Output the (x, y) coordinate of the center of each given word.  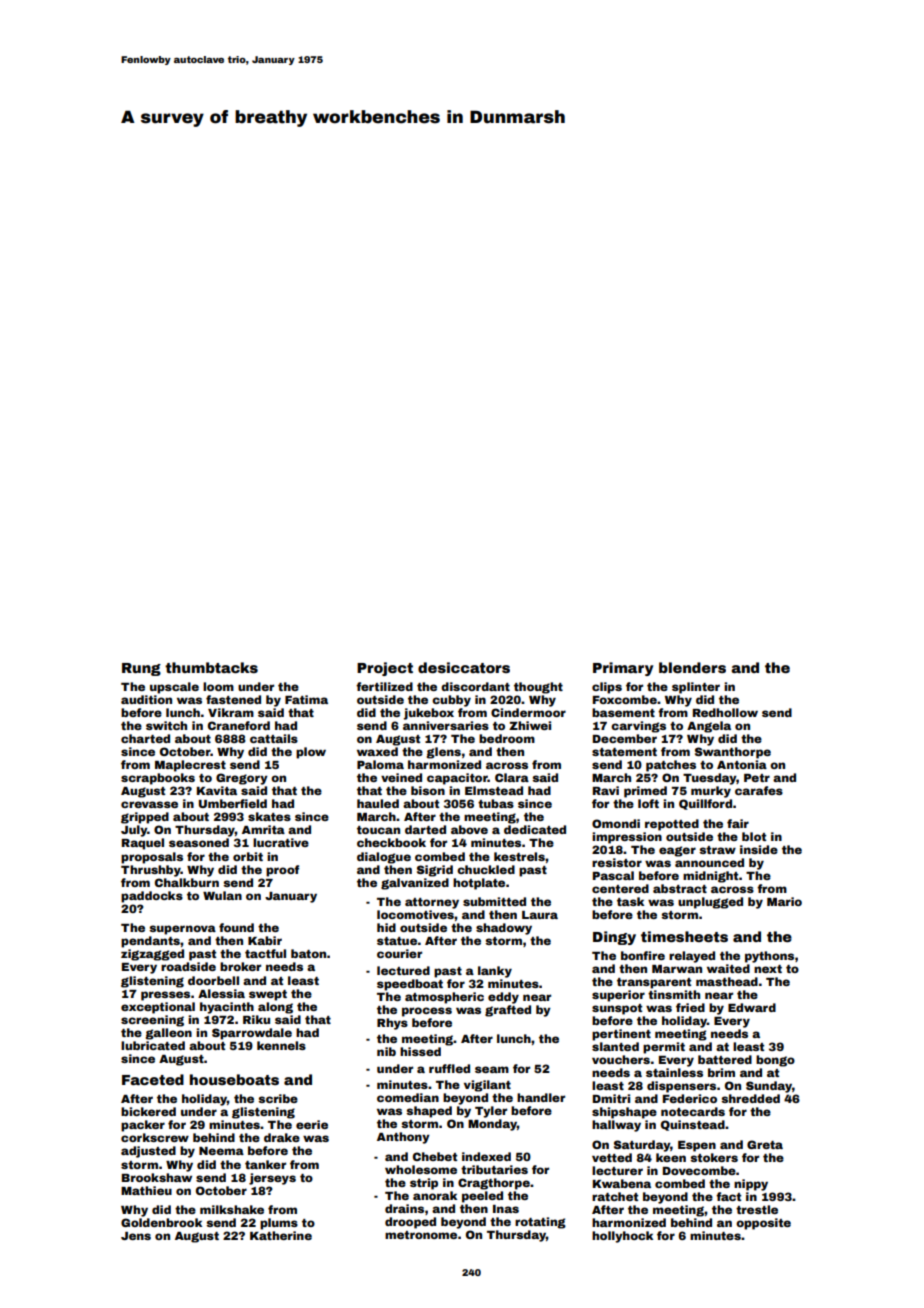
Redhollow (725, 712)
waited (728, 968)
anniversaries (446, 725)
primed (645, 792)
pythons (769, 957)
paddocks (152, 897)
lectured (403, 970)
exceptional (158, 1008)
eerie (312, 1124)
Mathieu (146, 1190)
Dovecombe (699, 1170)
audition (146, 699)
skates (269, 816)
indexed (486, 1156)
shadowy (504, 929)
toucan (378, 830)
